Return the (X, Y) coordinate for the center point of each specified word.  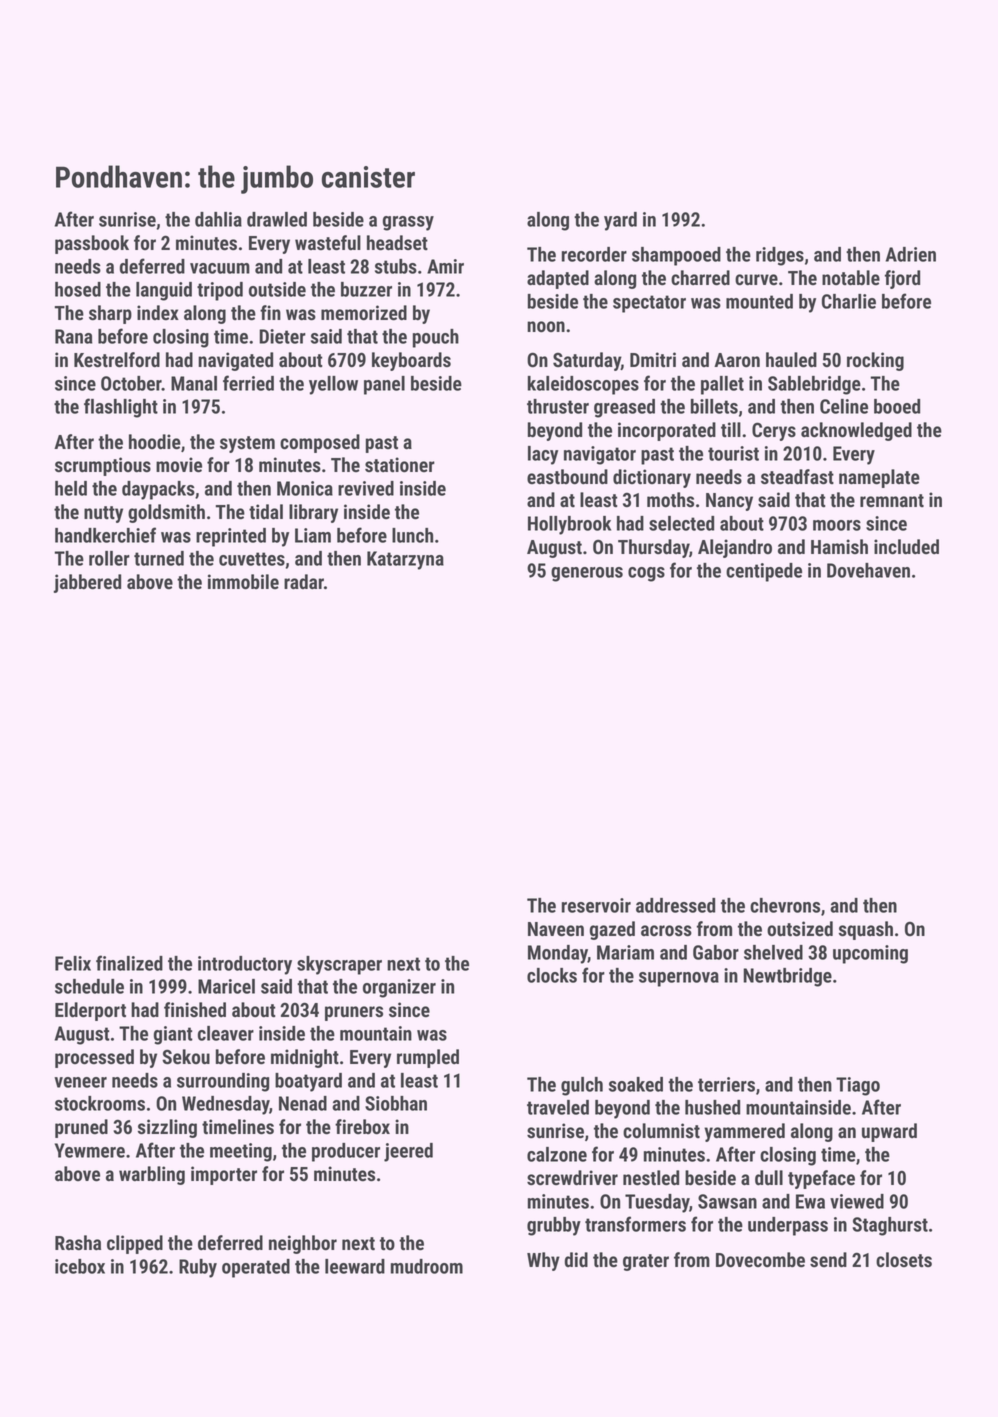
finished (195, 1010)
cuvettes (252, 559)
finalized (129, 963)
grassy (408, 223)
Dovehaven (868, 570)
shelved (773, 952)
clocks (552, 975)
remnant (892, 501)
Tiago (858, 1086)
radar (304, 582)
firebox (362, 1127)
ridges (780, 256)
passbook (92, 244)
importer (224, 1175)
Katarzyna (405, 560)
